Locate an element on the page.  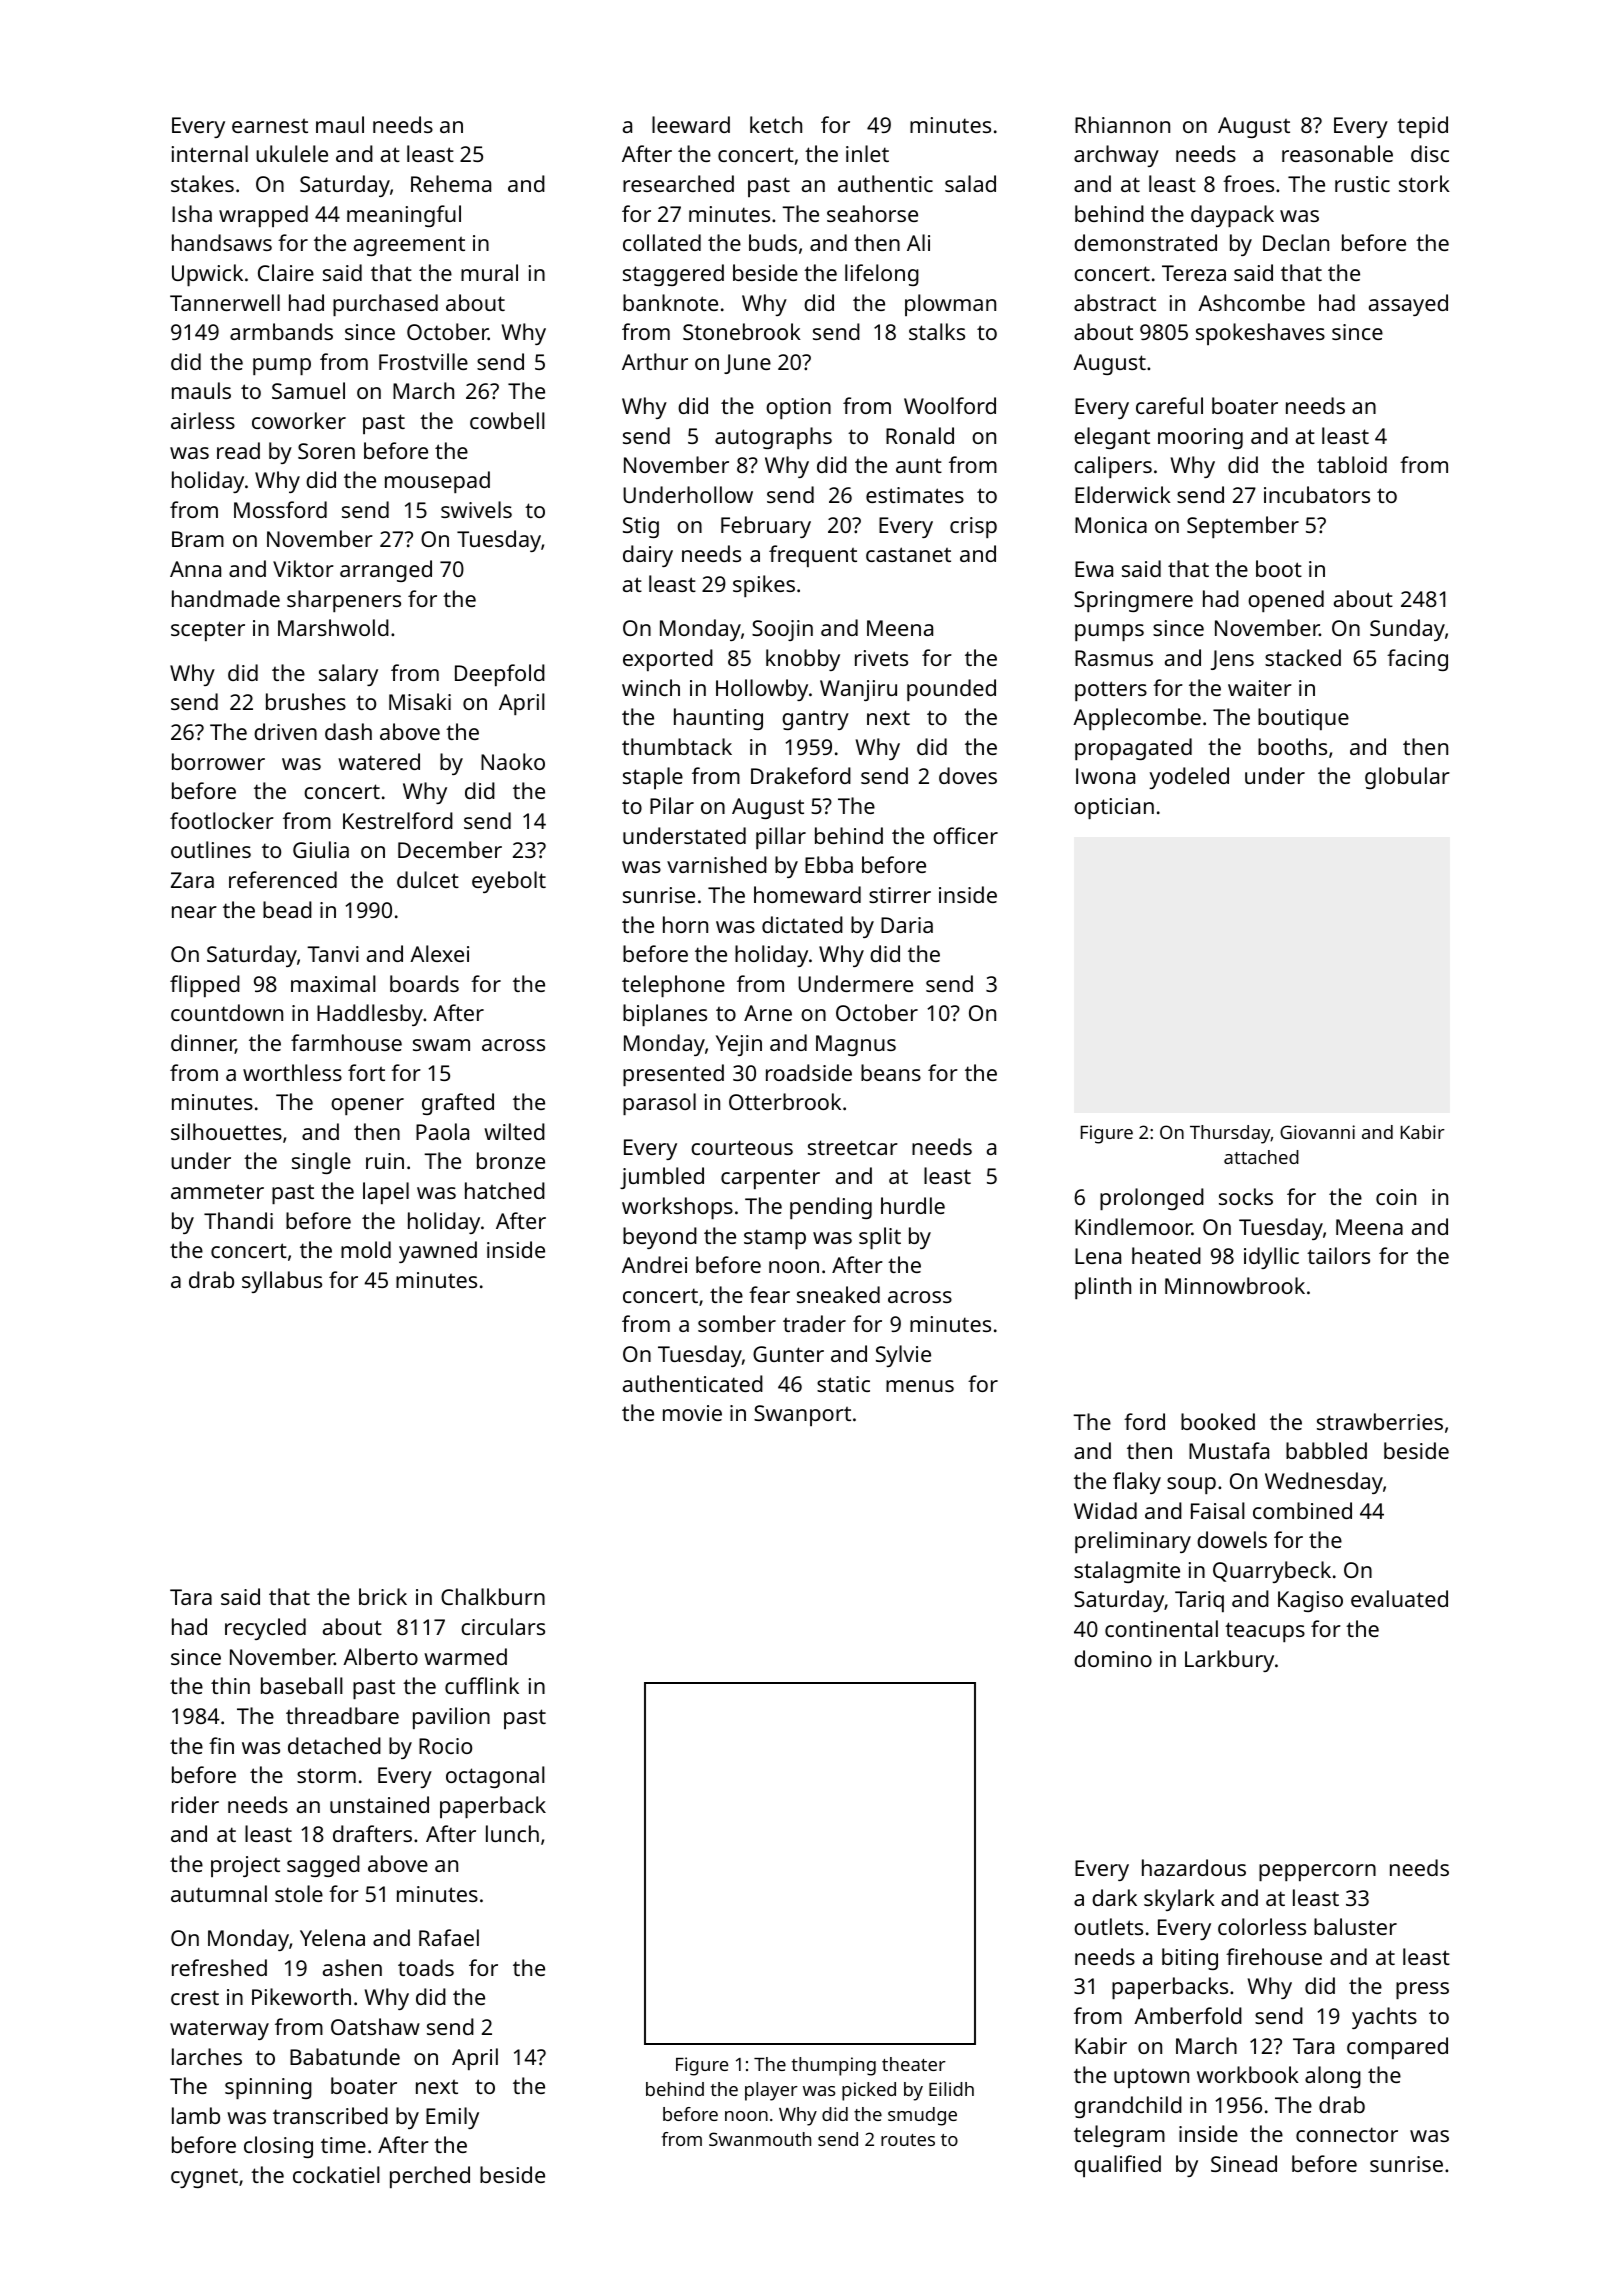
domino is located at coordinates (1113, 1658).
